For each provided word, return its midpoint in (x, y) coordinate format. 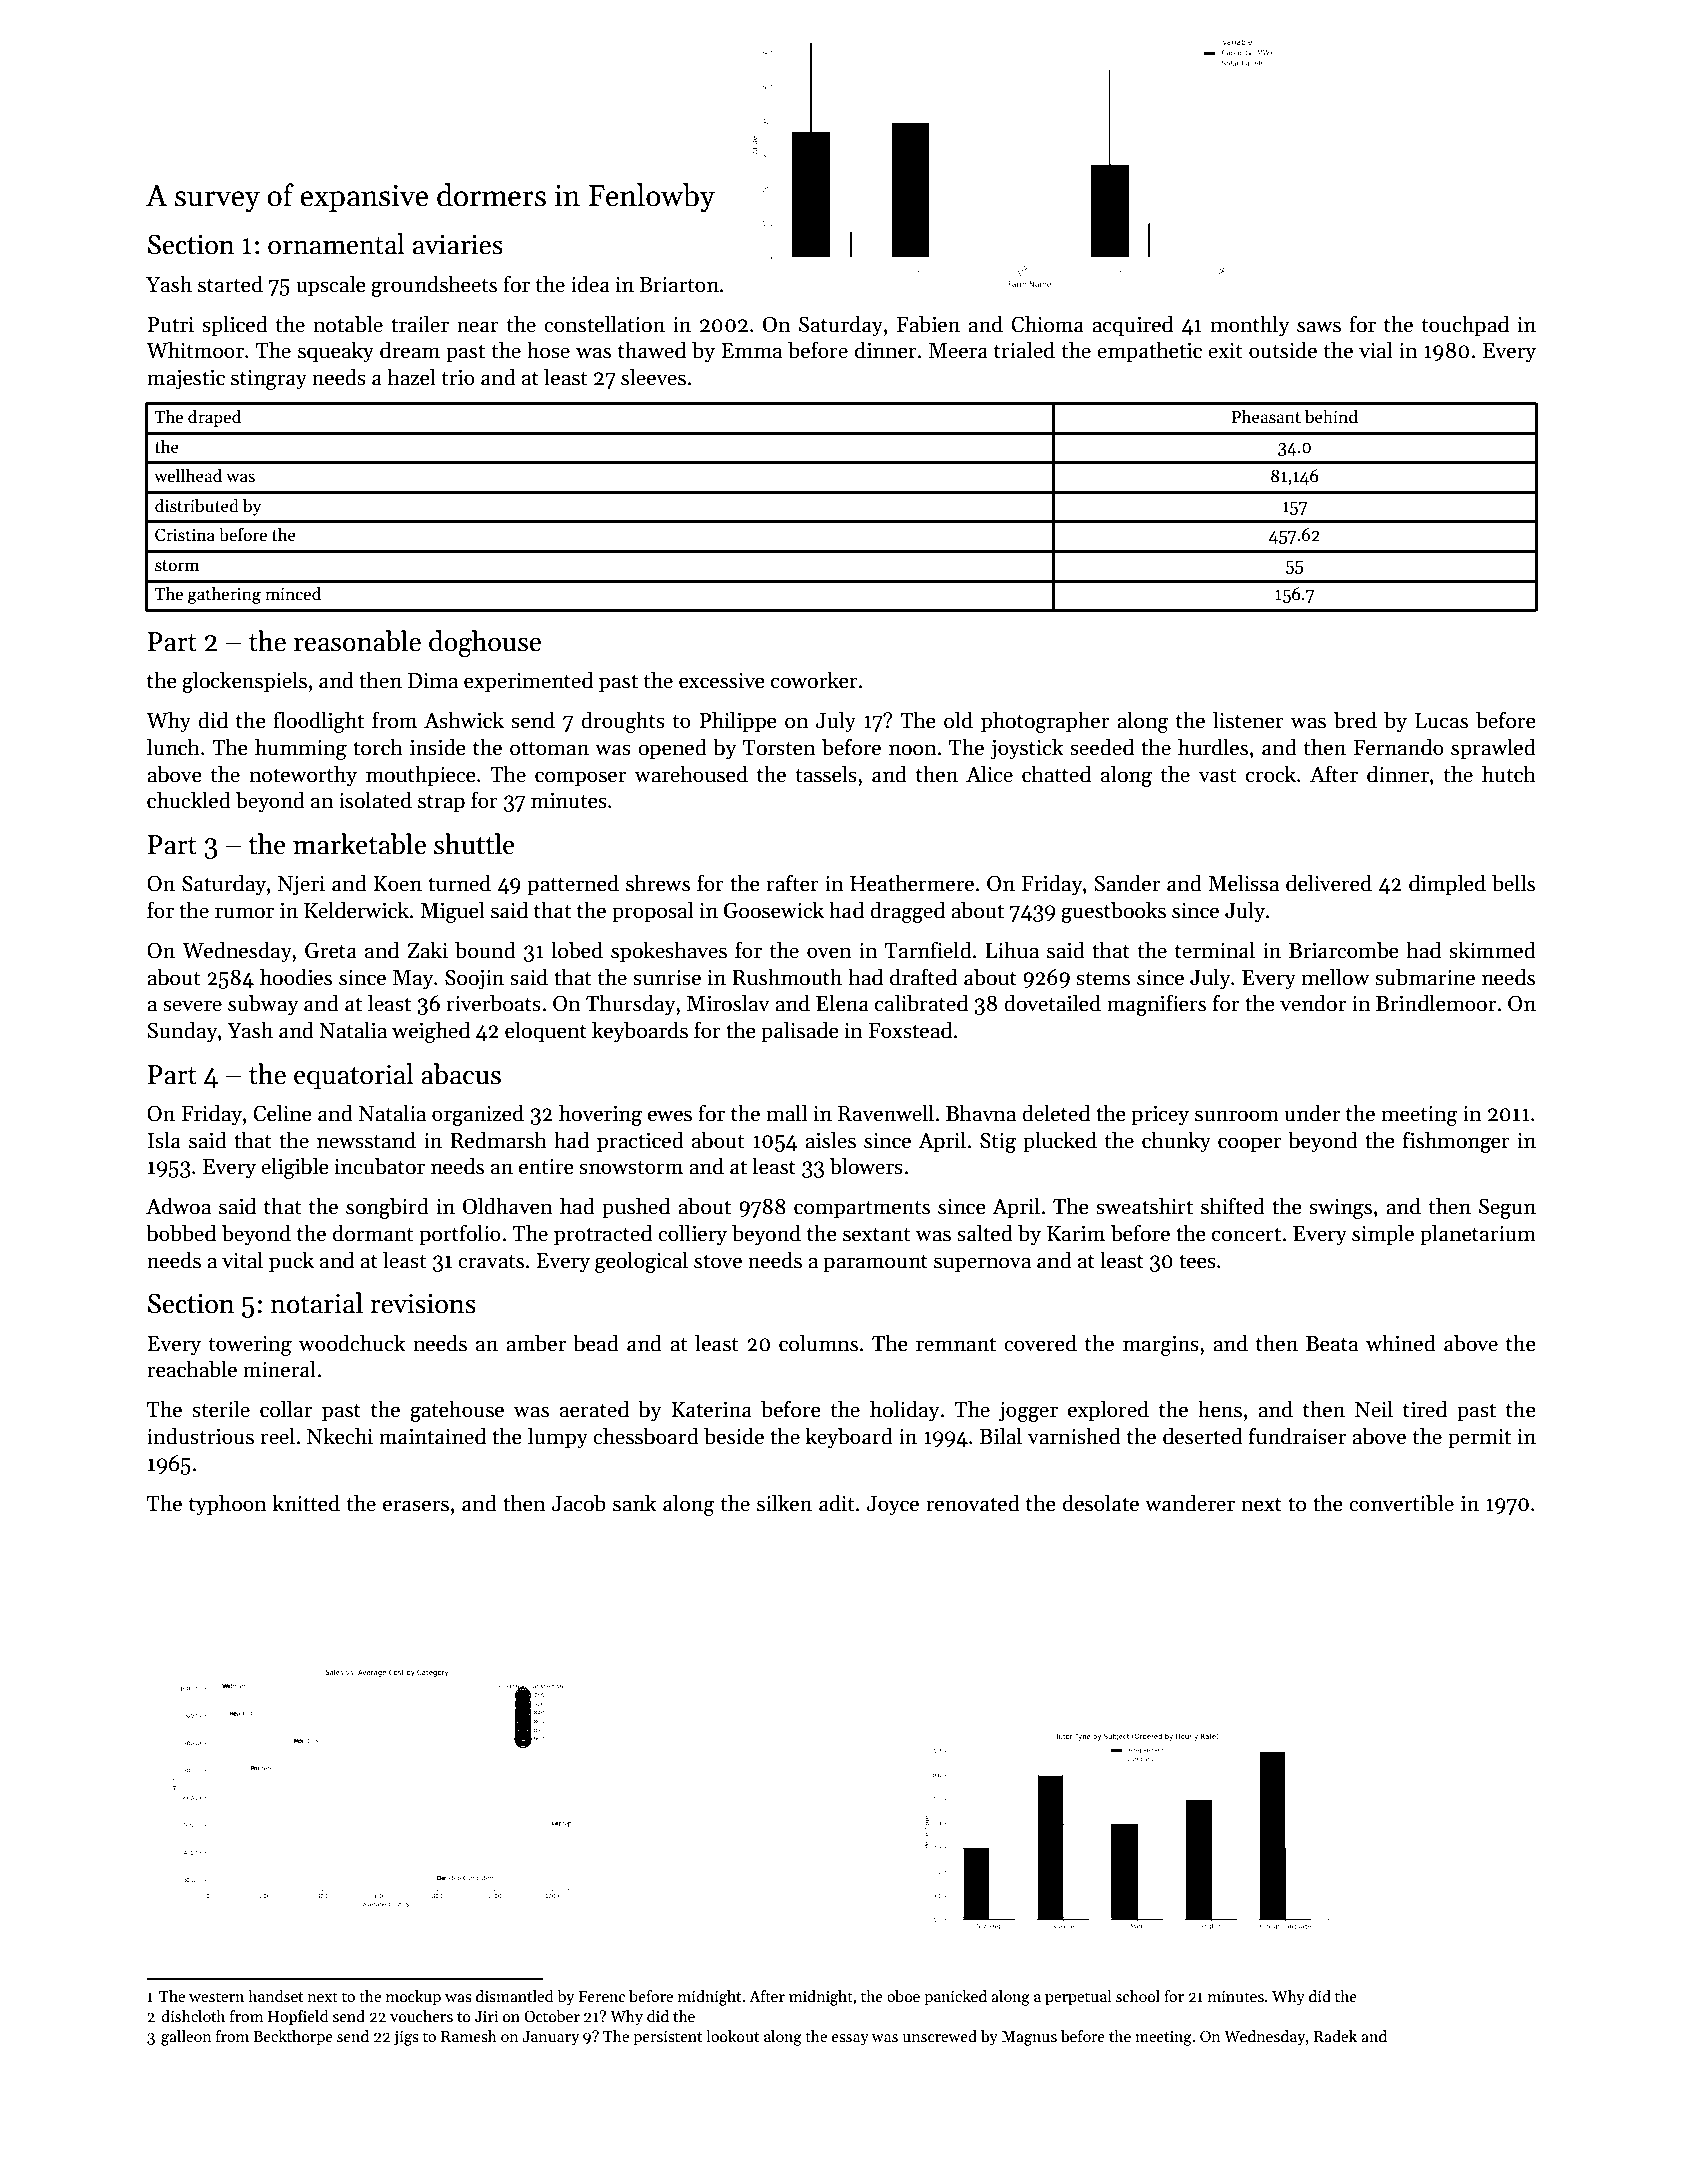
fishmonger (1456, 1142)
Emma (752, 351)
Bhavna (981, 1113)
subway (263, 1005)
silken (784, 1503)
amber (536, 1343)
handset (275, 1996)
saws (1319, 327)
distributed (197, 505)
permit (1479, 1439)
